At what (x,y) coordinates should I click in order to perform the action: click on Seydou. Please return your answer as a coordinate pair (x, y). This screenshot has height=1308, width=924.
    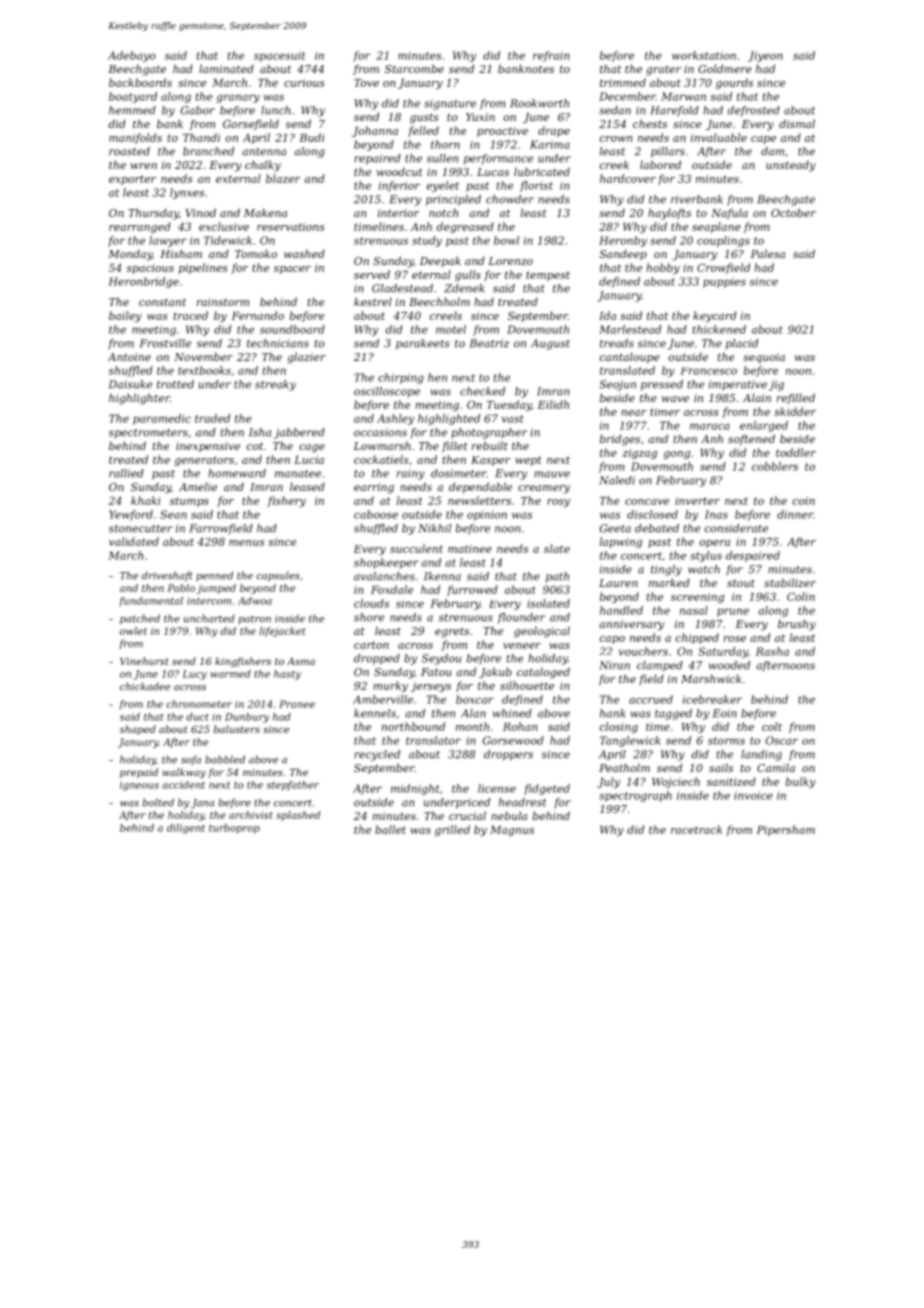
    Looking at the image, I should click on (441, 659).
